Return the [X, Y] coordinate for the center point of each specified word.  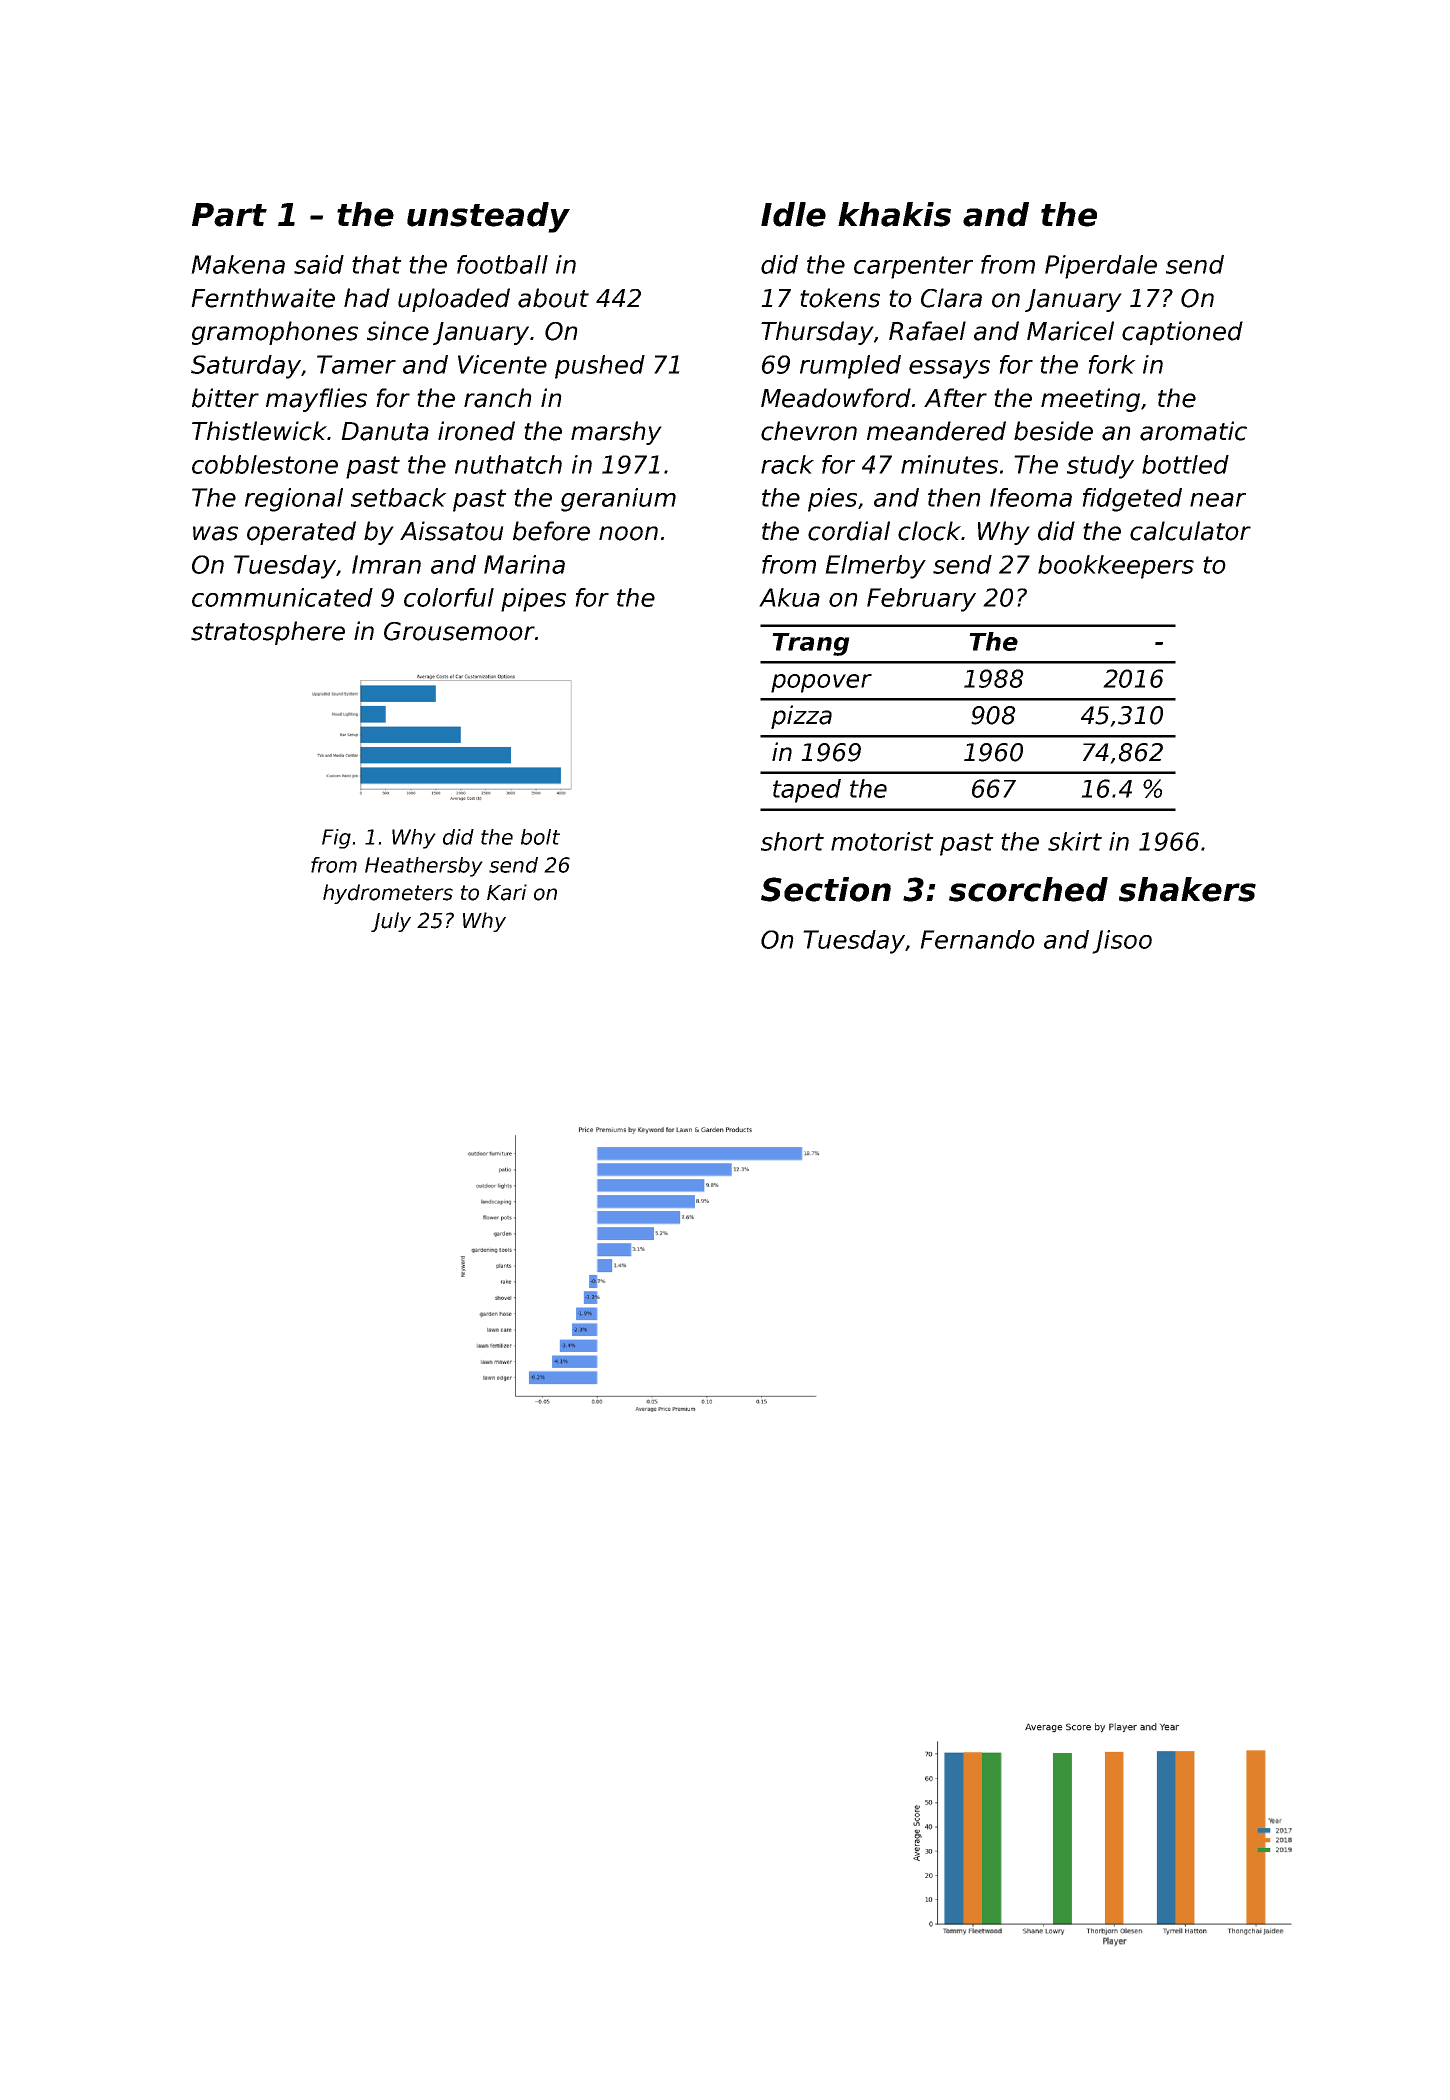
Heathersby [424, 867]
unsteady [488, 217]
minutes [949, 464]
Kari [507, 892]
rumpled [850, 367]
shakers [1187, 889]
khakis [894, 214]
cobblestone [265, 464]
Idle [793, 214]
